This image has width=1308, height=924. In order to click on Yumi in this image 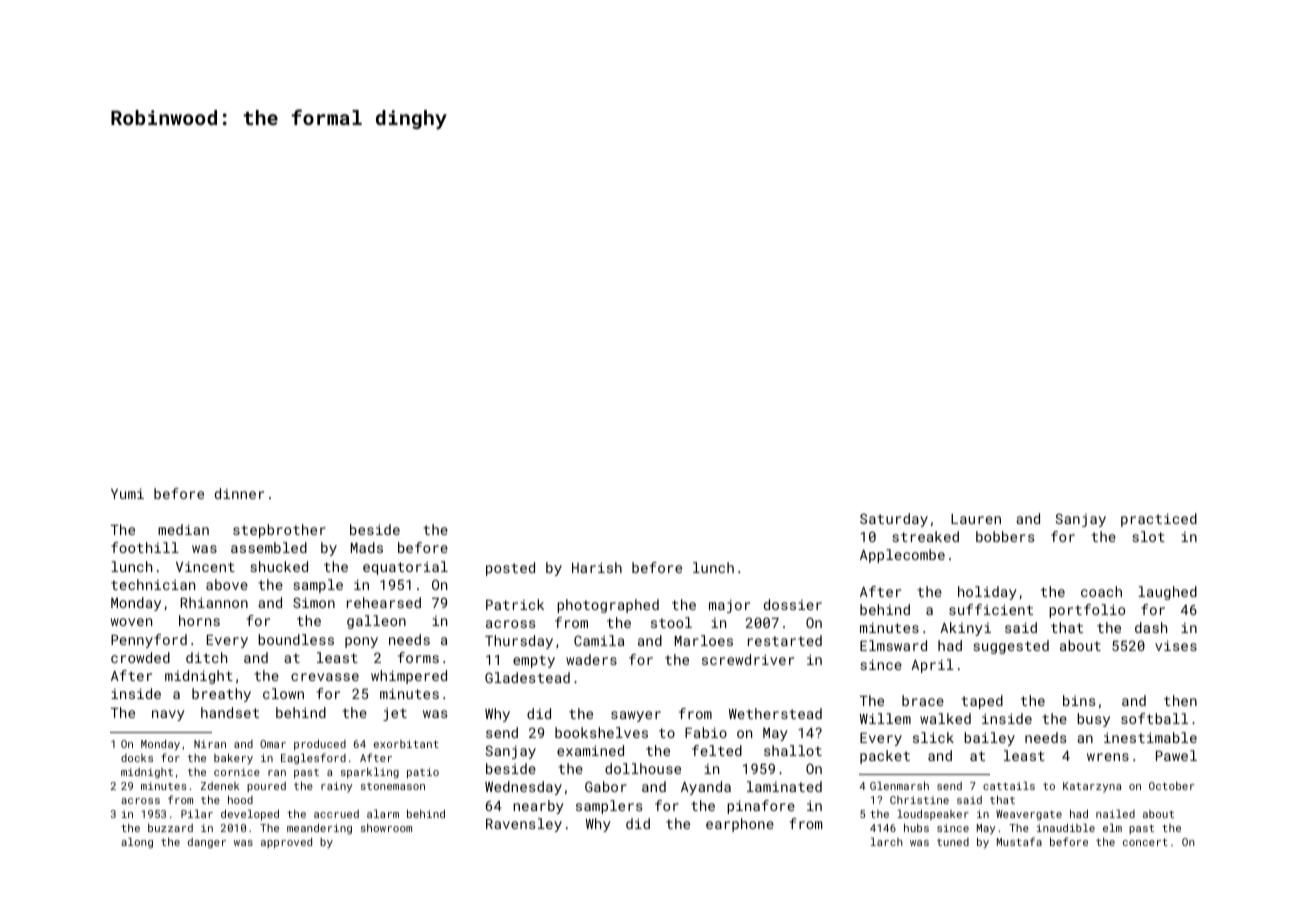, I will do `click(127, 493)`.
